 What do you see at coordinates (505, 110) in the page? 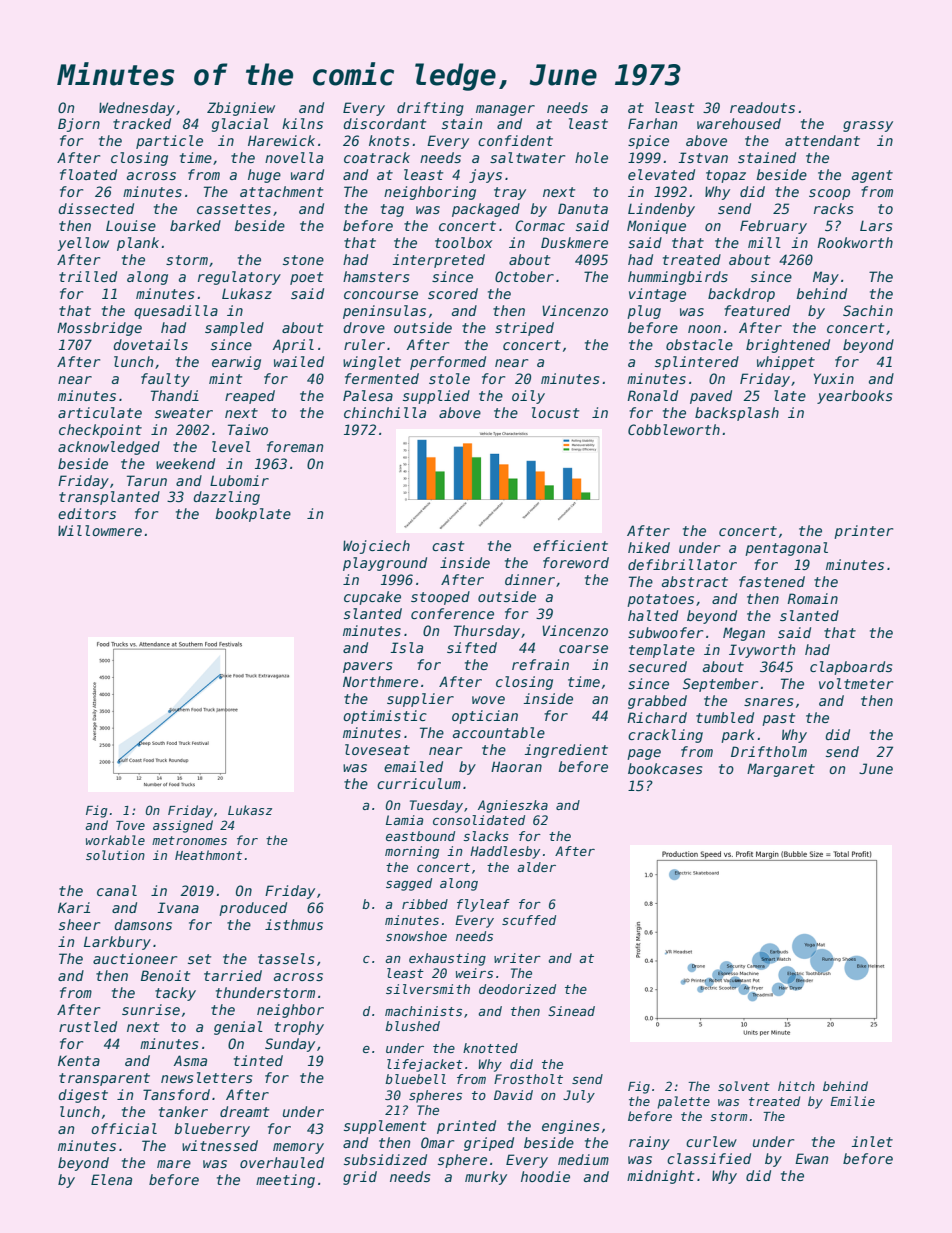
I see `manager` at bounding box center [505, 110].
